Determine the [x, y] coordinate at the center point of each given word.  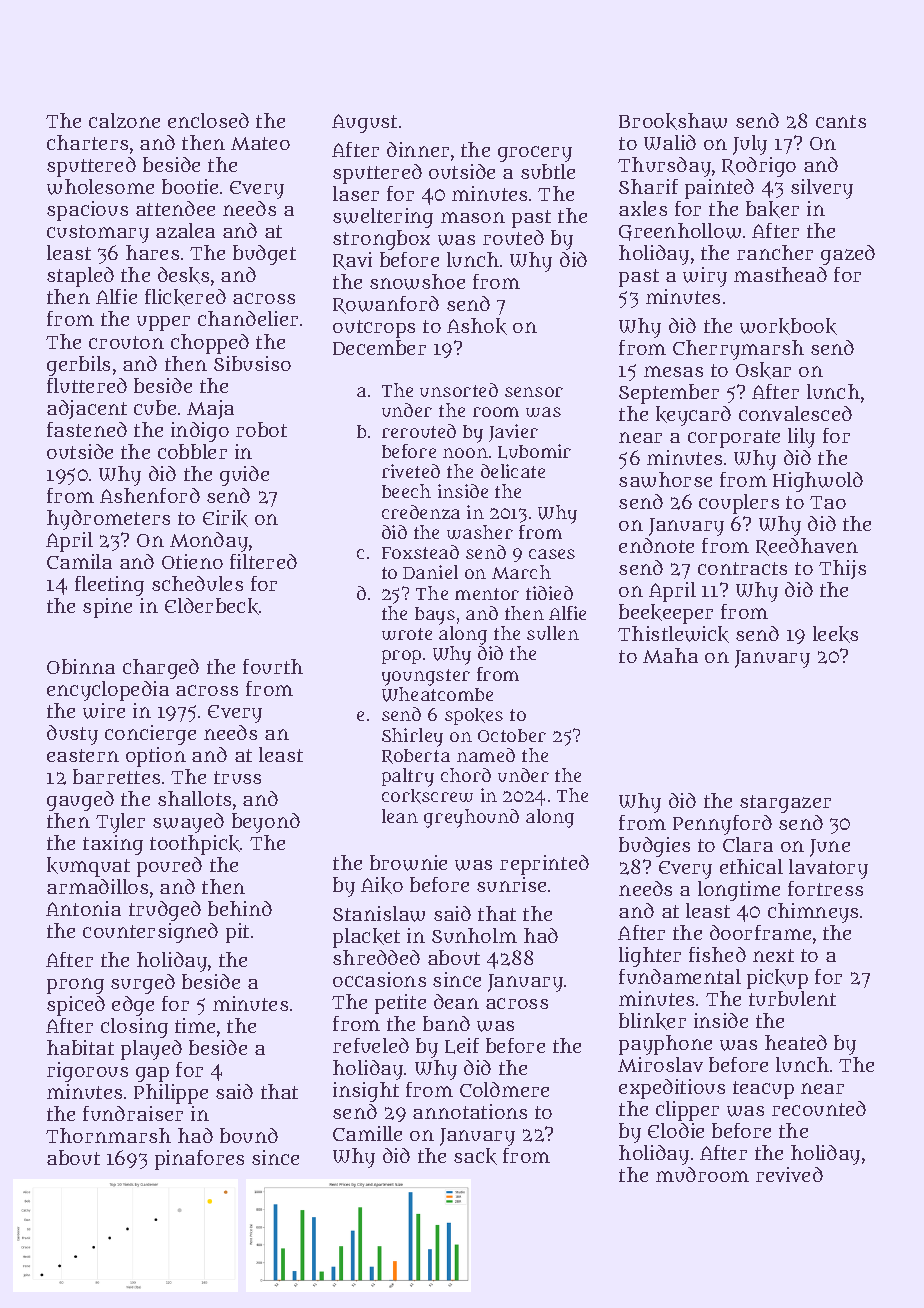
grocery [535, 154]
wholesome [100, 187]
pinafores [199, 1160]
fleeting [109, 586]
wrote [407, 634]
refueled [371, 1045]
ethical [751, 866]
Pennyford [722, 825]
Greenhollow [680, 232]
